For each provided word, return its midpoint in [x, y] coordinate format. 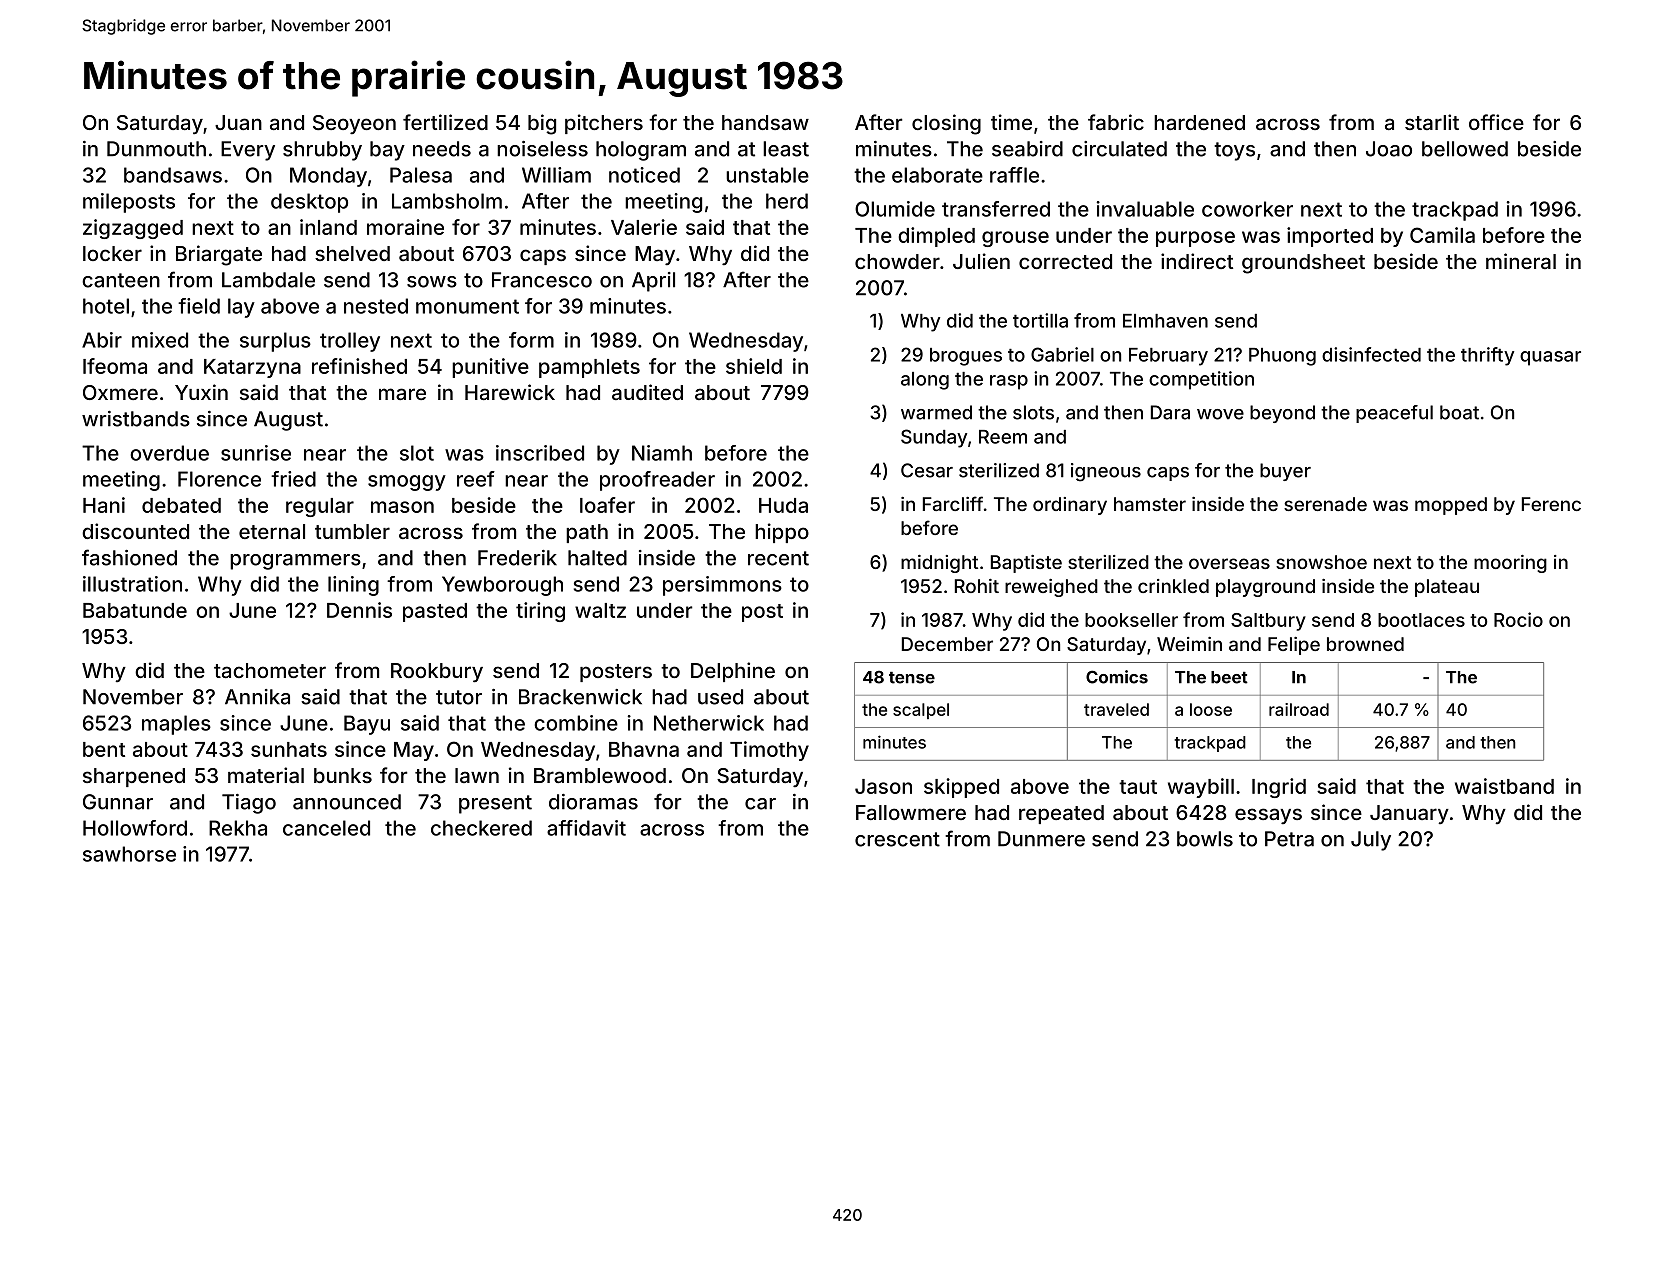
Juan [238, 122]
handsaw [765, 122]
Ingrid [1279, 788]
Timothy [769, 751]
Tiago [249, 804]
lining [353, 586]
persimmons [722, 586]
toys [1234, 151]
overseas [1229, 563]
